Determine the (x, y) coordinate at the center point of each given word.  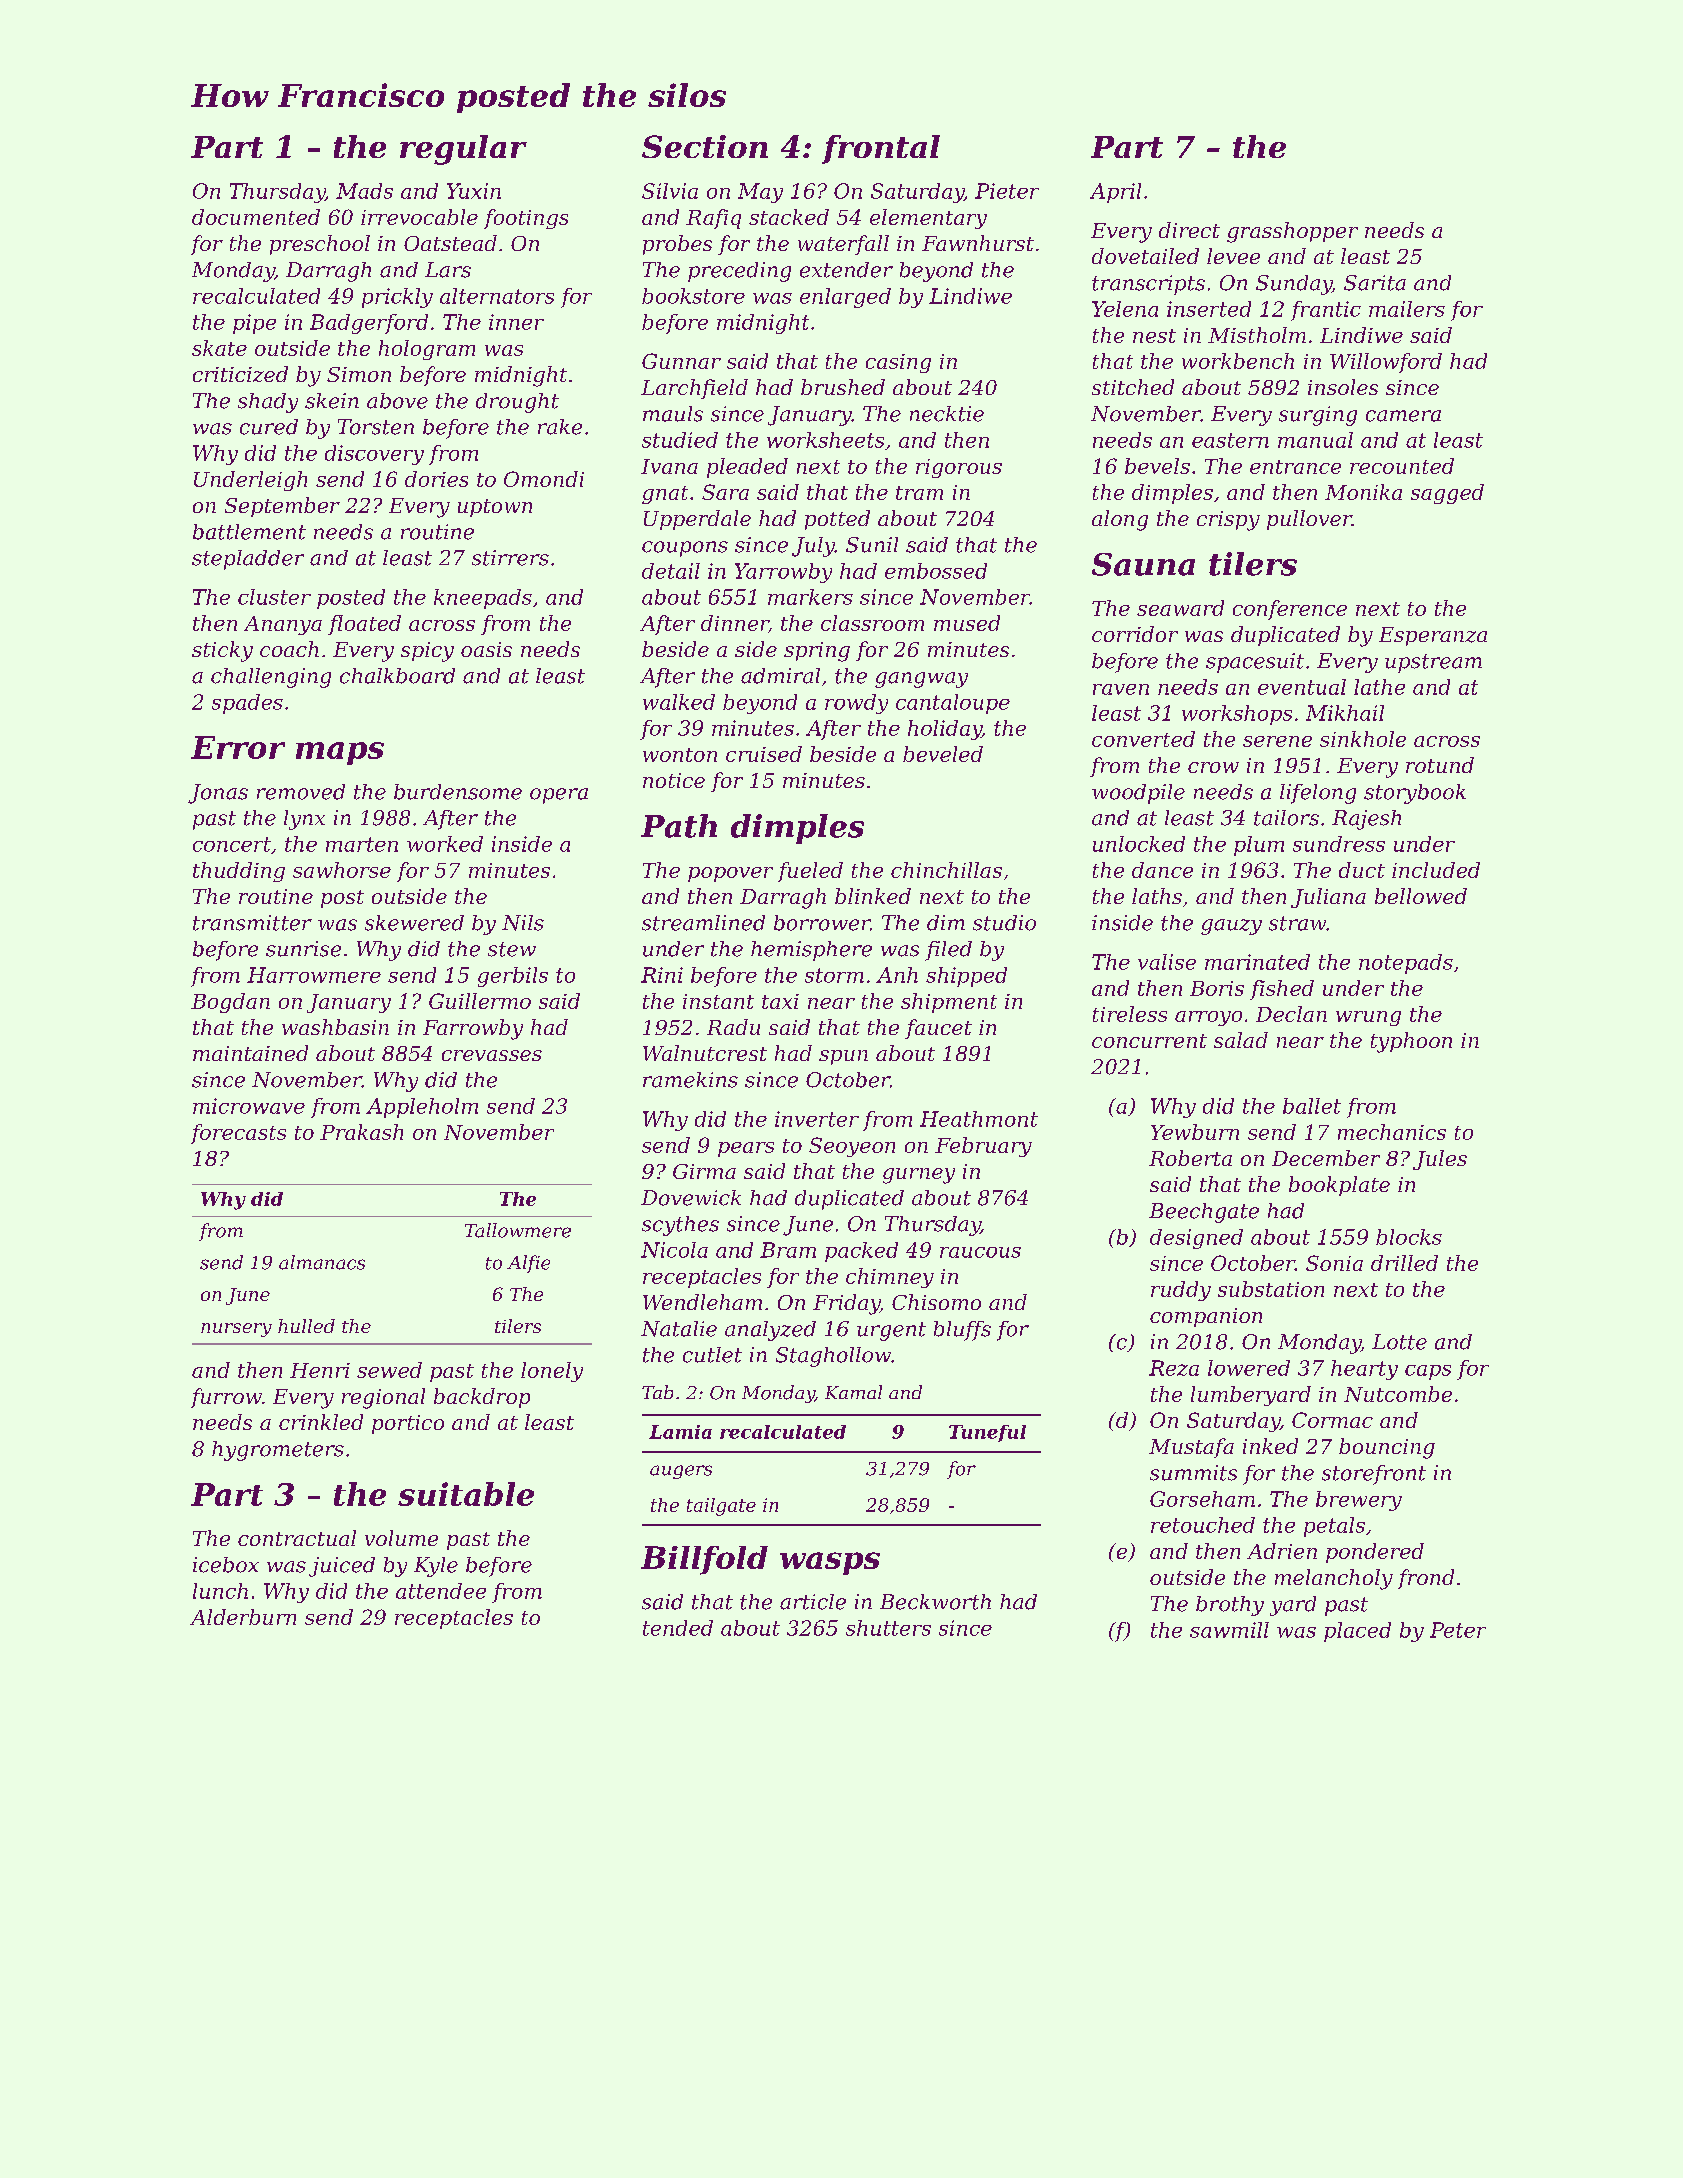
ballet (1312, 1106)
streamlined (703, 923)
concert (232, 844)
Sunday (1294, 285)
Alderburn (243, 1617)
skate (219, 348)
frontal (881, 149)
